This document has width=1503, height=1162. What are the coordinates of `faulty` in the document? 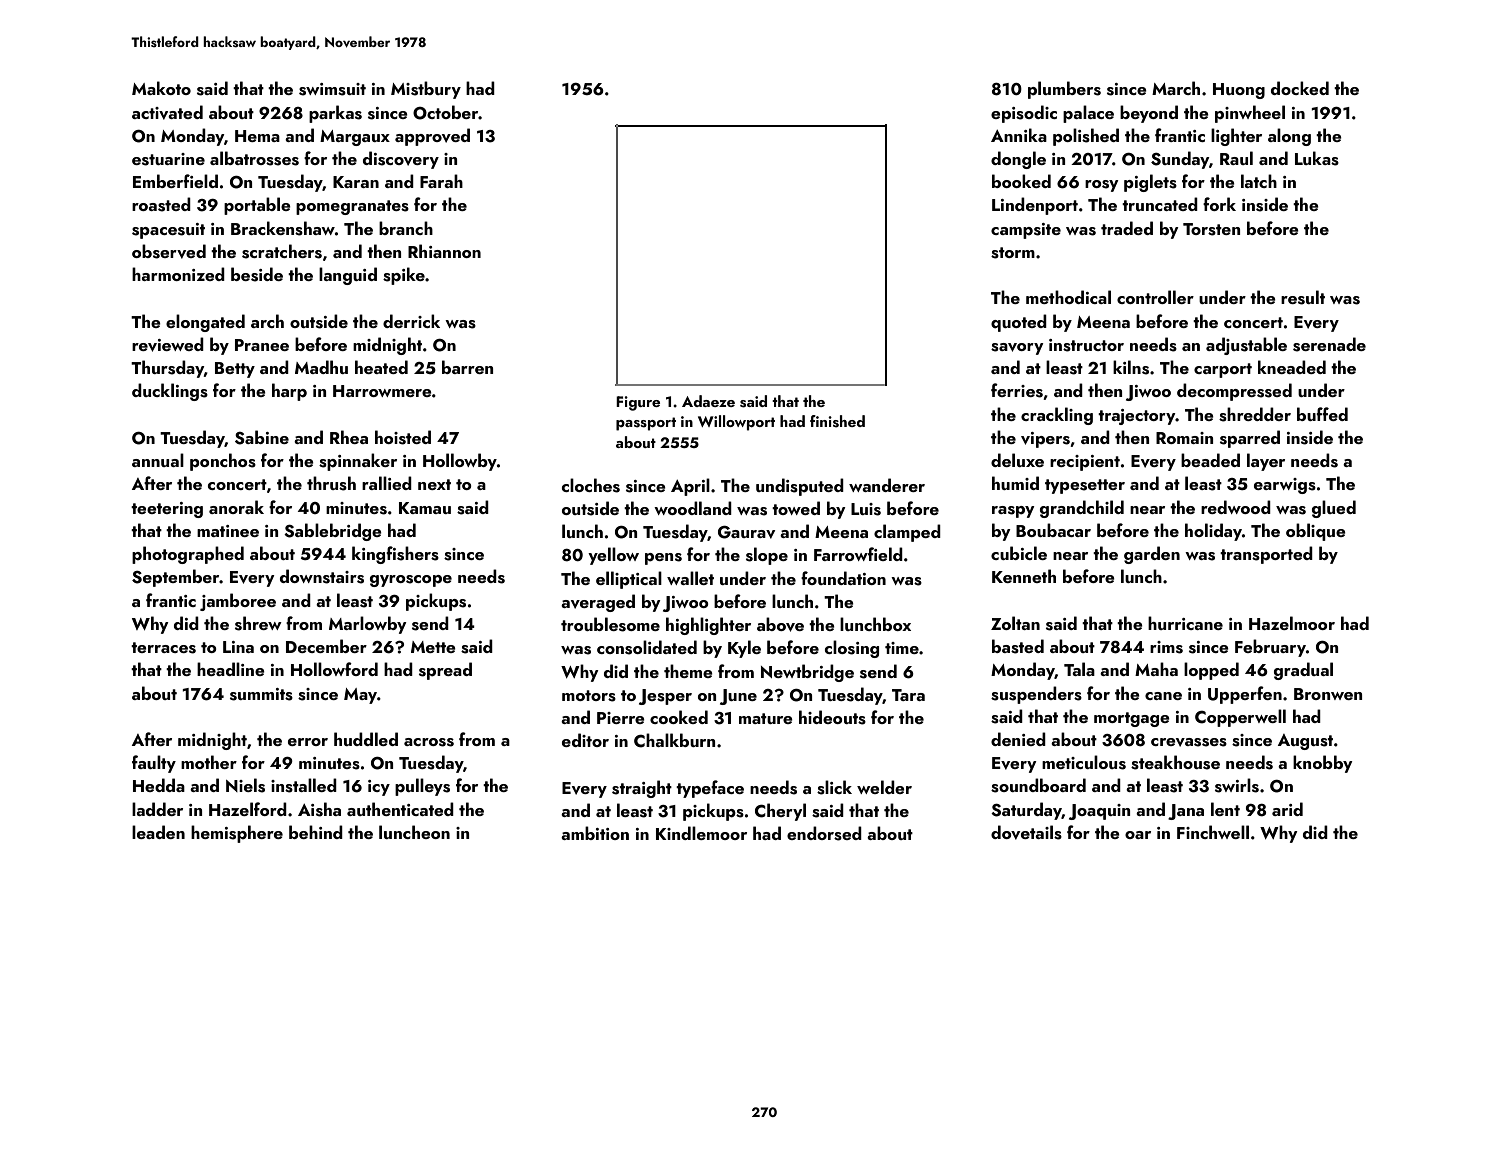 It's located at (154, 764).
